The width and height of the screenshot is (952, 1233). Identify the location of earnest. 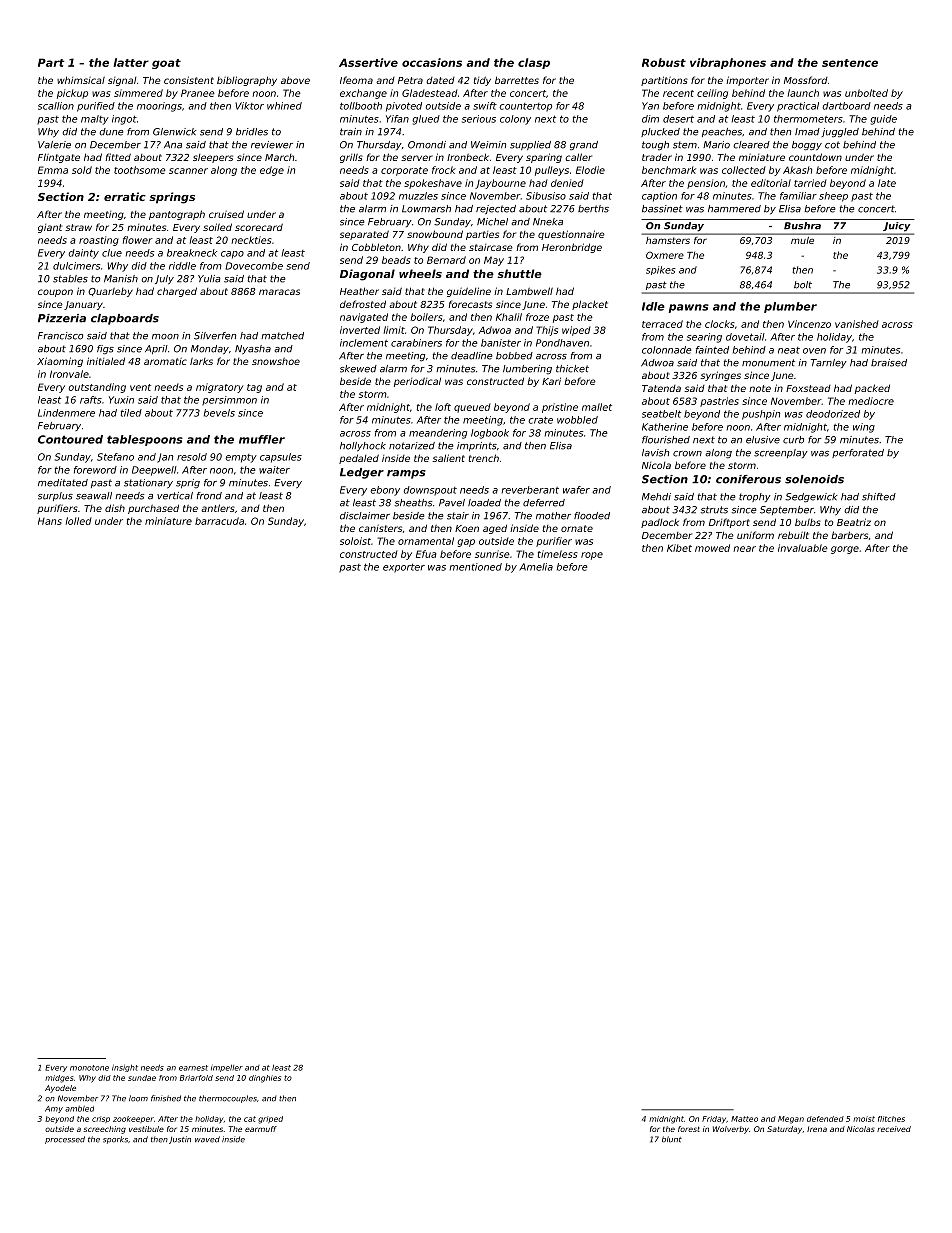
(193, 1068).
